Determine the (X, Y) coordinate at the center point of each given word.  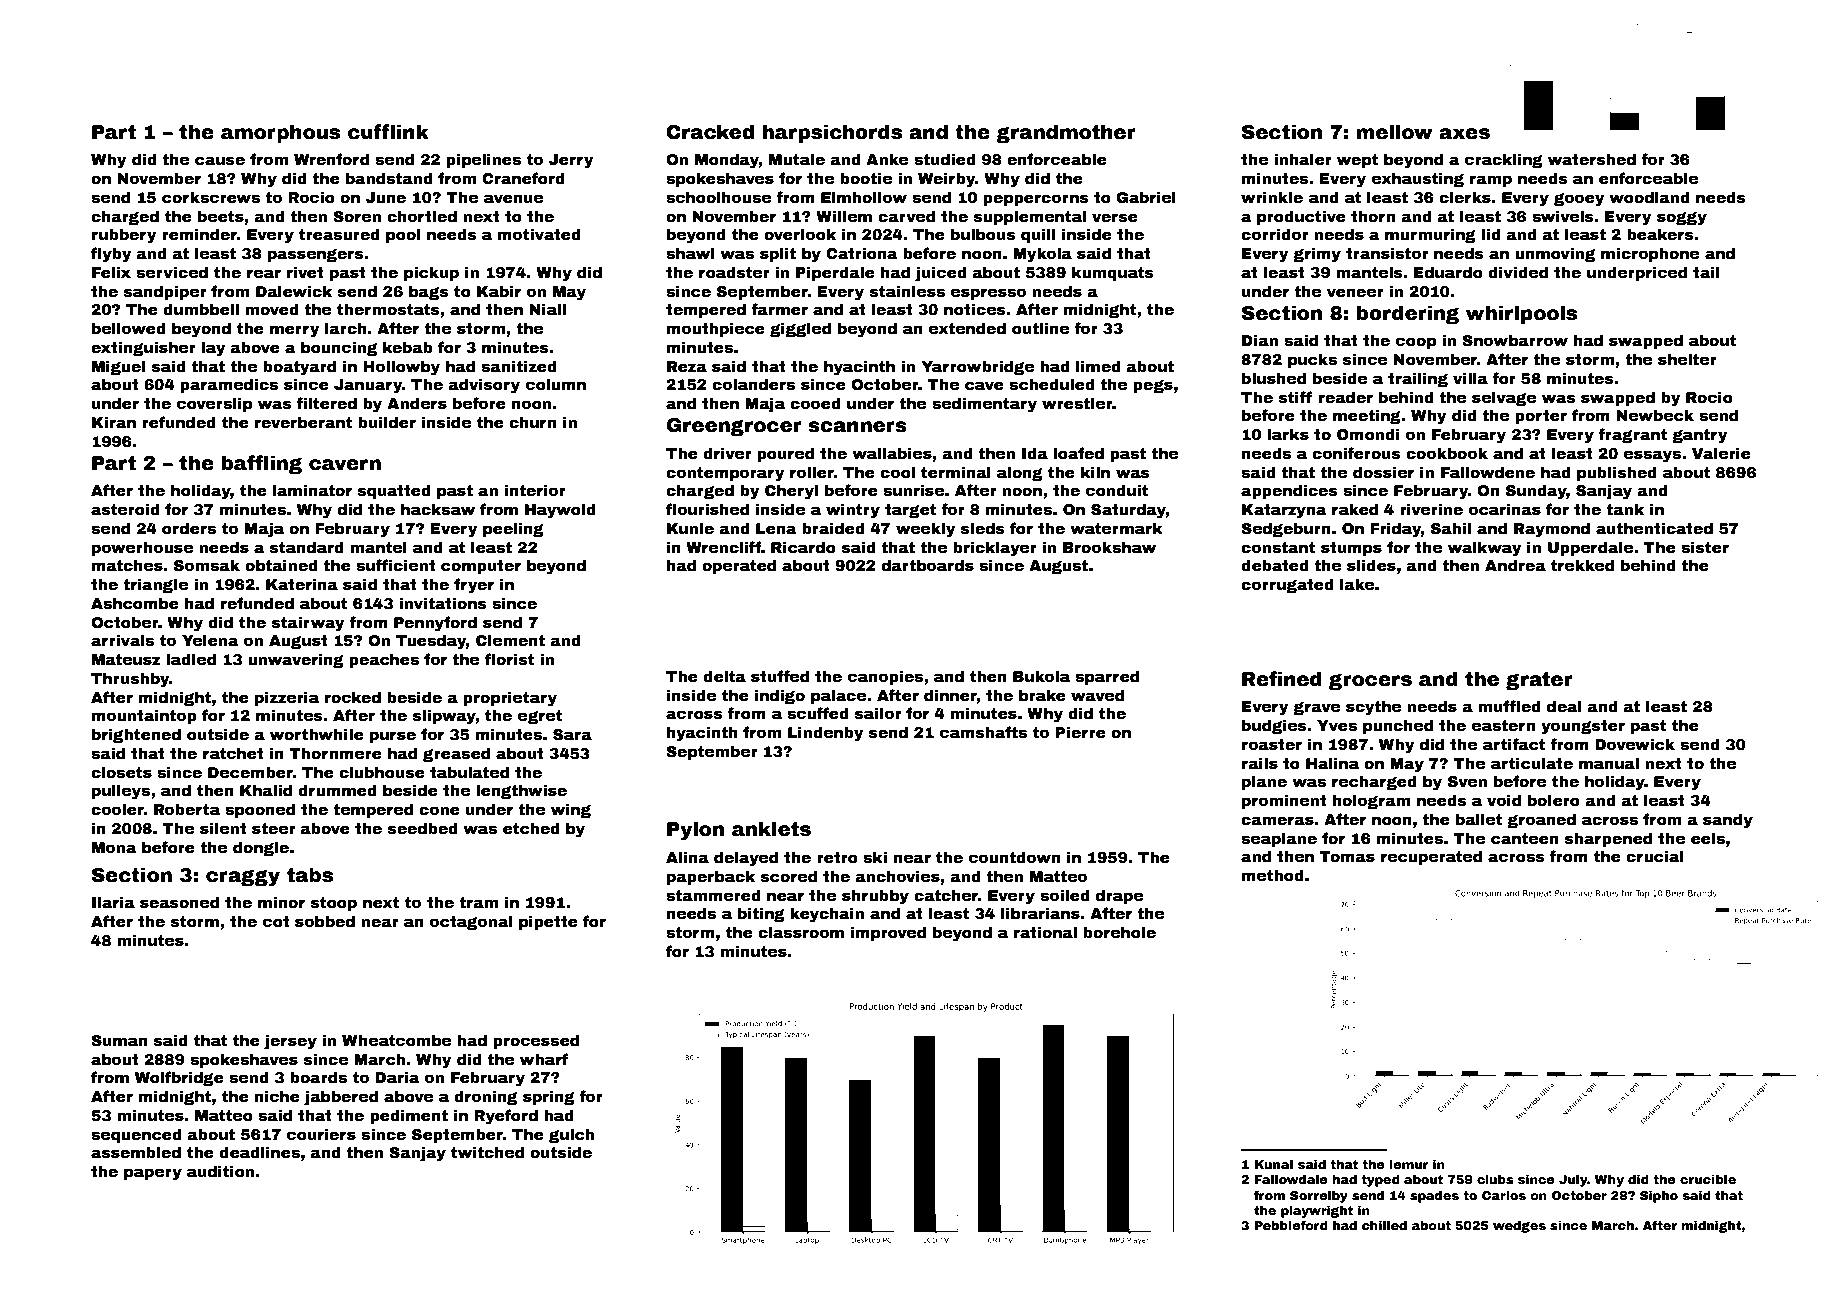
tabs (310, 875)
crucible (1708, 1179)
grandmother (1066, 133)
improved (888, 933)
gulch (571, 1135)
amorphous (280, 133)
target (910, 511)
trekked (1582, 565)
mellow (1395, 132)
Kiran (114, 422)
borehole (1119, 932)
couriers (321, 1134)
